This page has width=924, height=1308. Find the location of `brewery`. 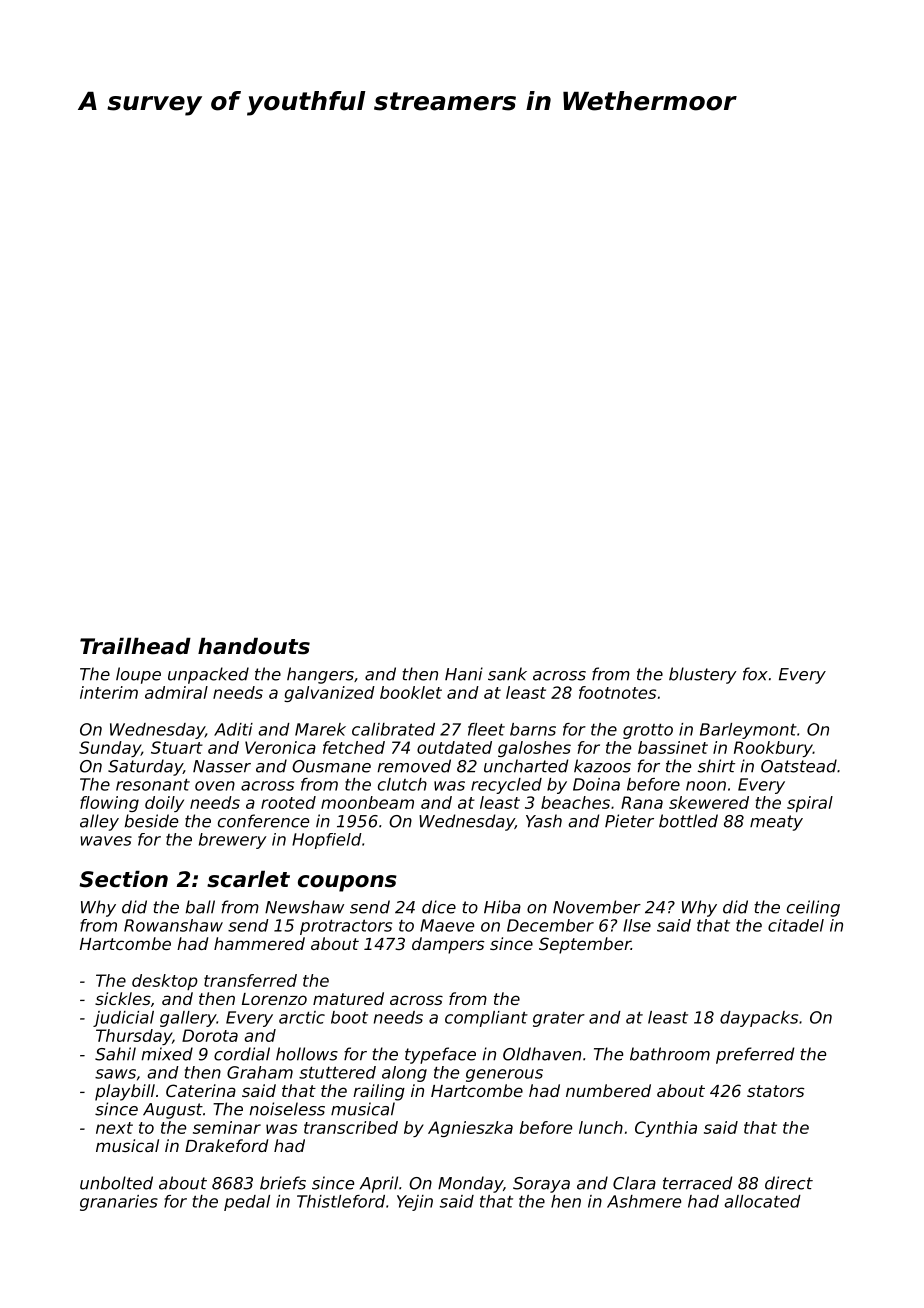

brewery is located at coordinates (232, 841).
